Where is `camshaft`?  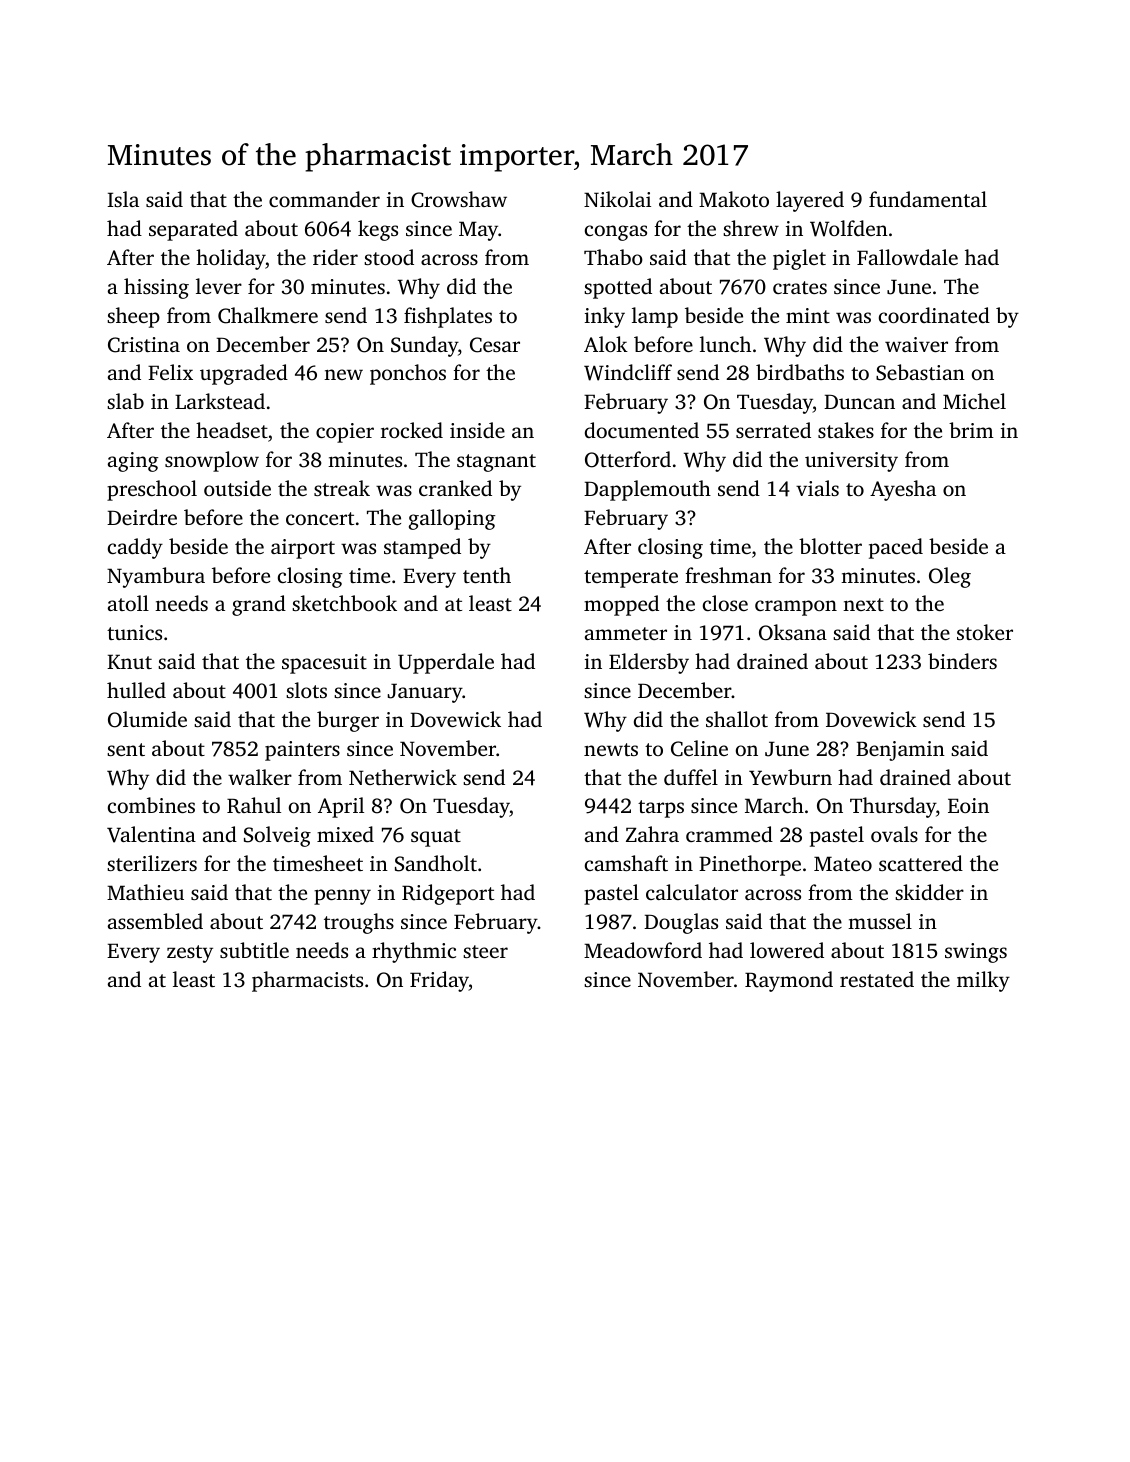
camshaft is located at coordinates (626, 863).
